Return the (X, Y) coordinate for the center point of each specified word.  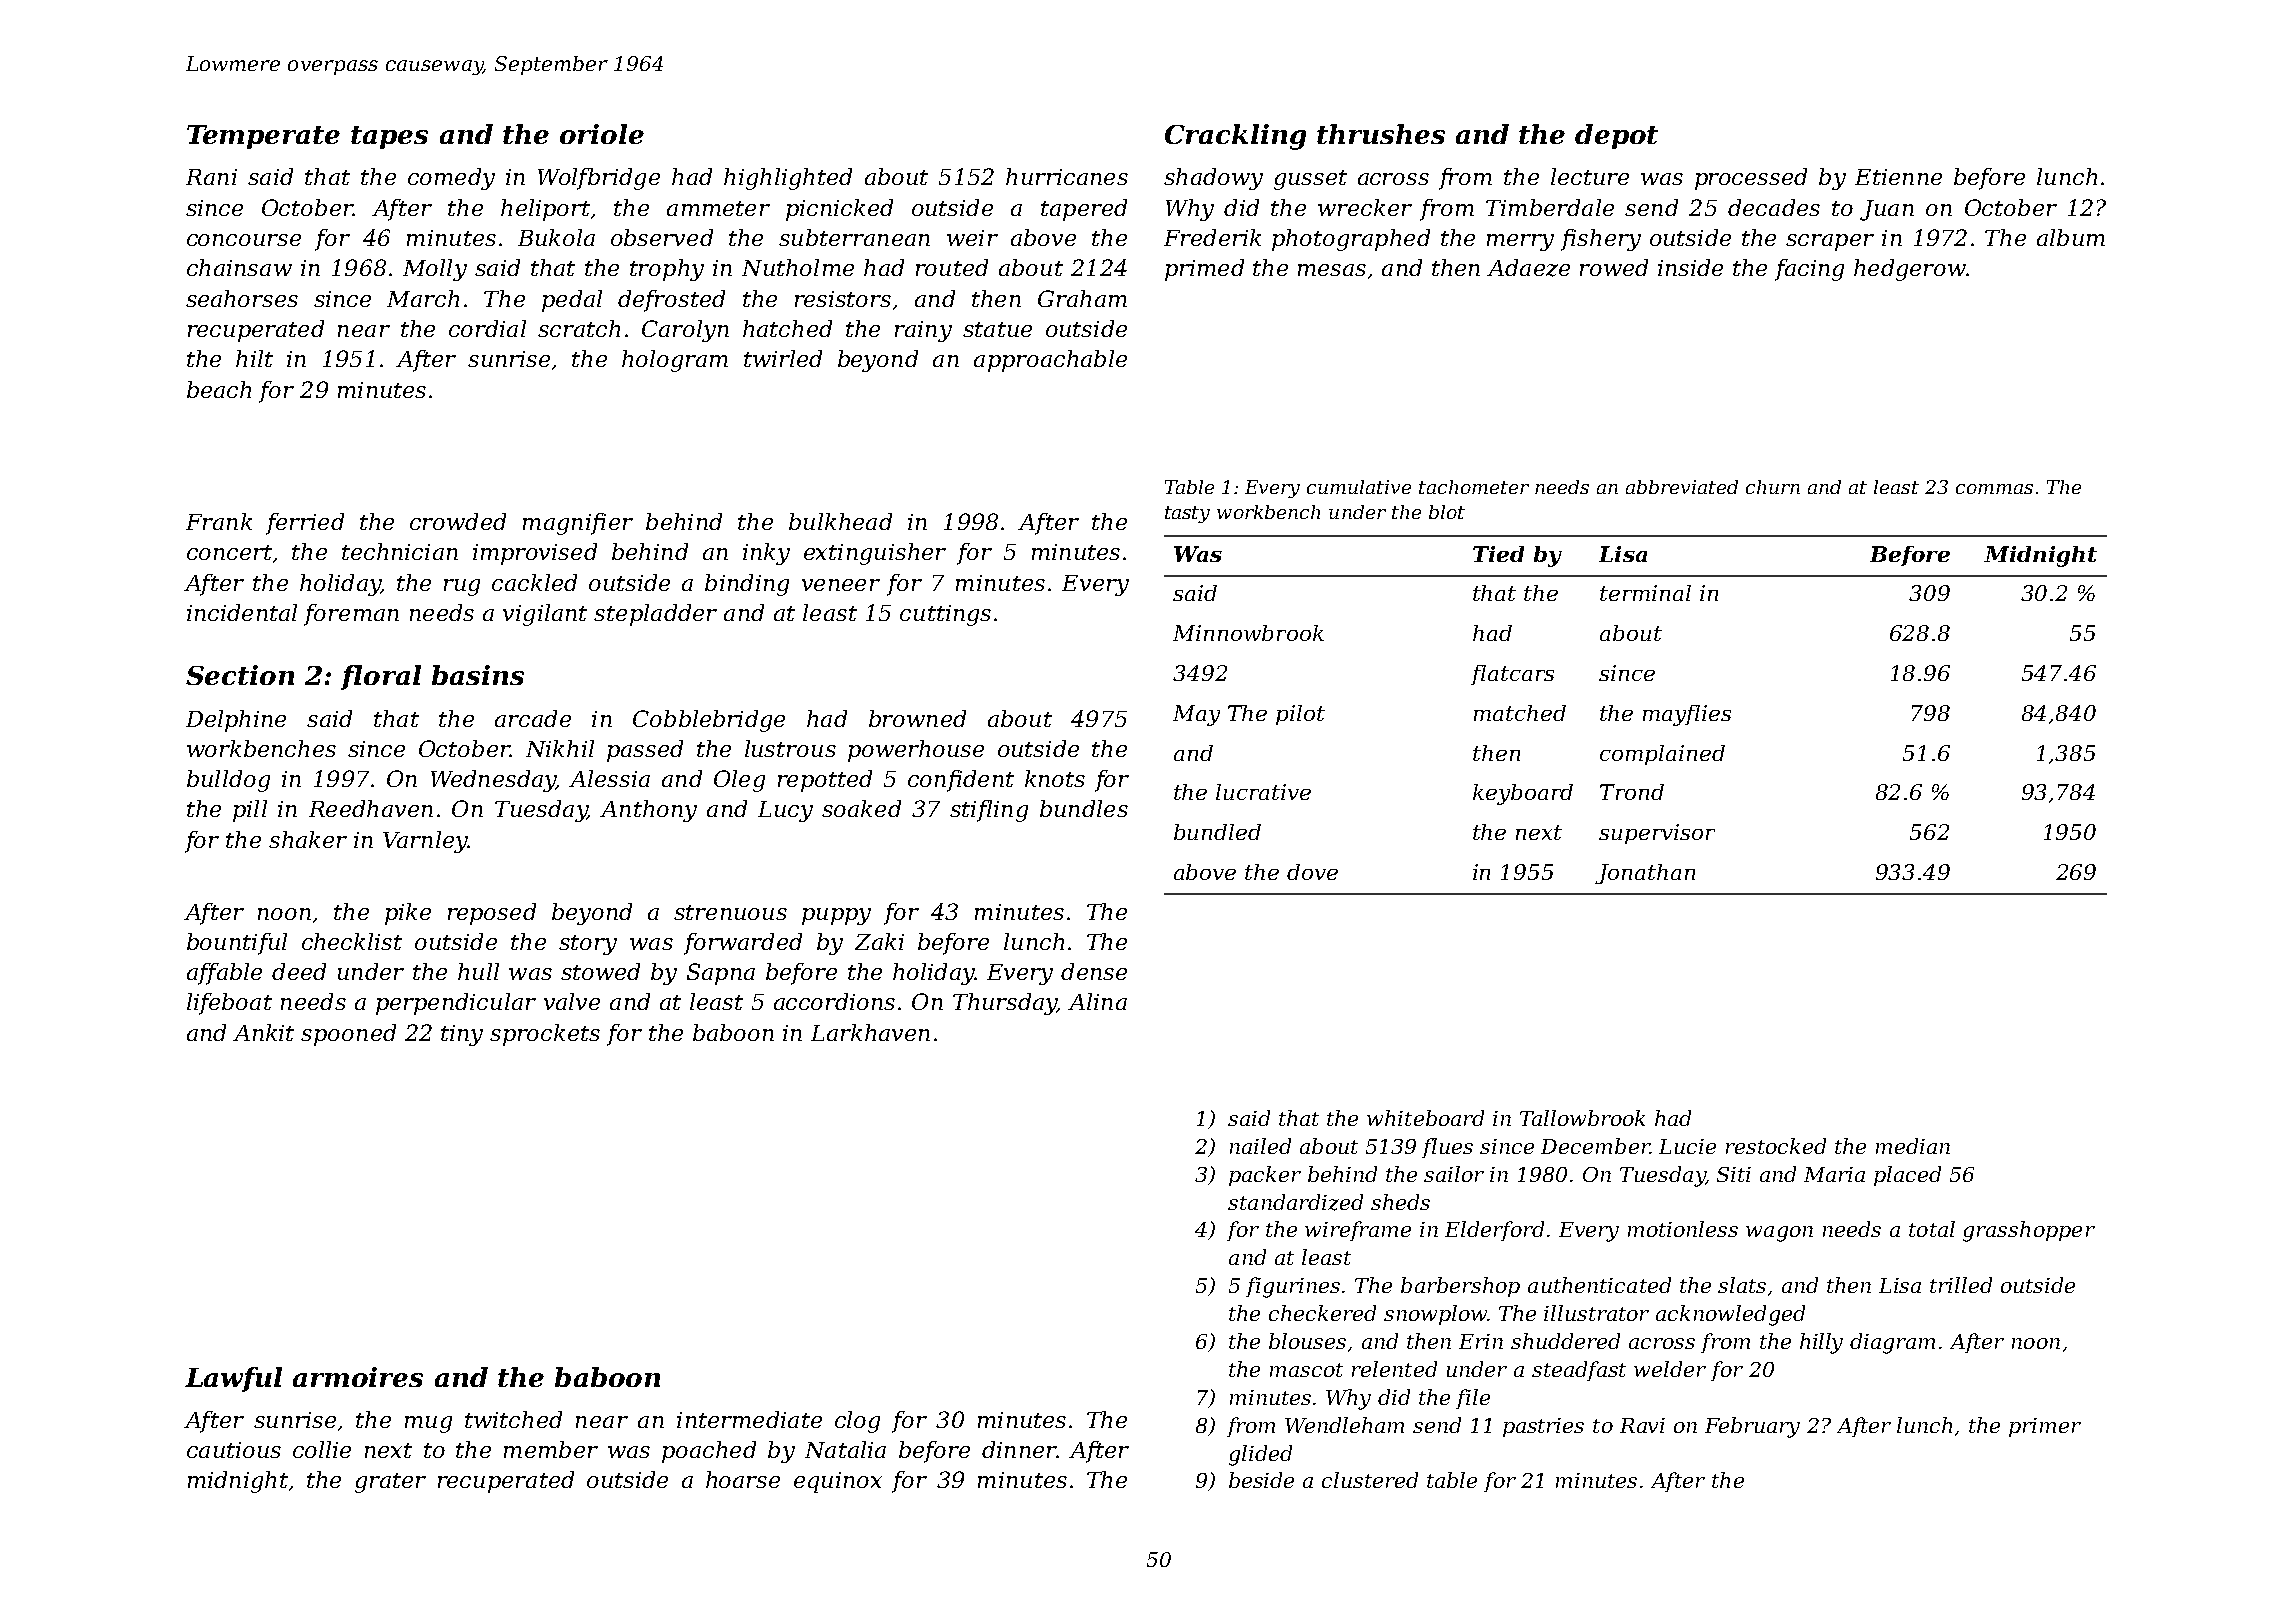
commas (1994, 489)
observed (662, 237)
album (2071, 237)
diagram (1892, 1343)
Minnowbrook (1248, 633)
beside (1261, 1480)
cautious (234, 1450)
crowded (458, 521)
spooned (348, 1035)
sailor (1454, 1174)
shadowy (1213, 179)
